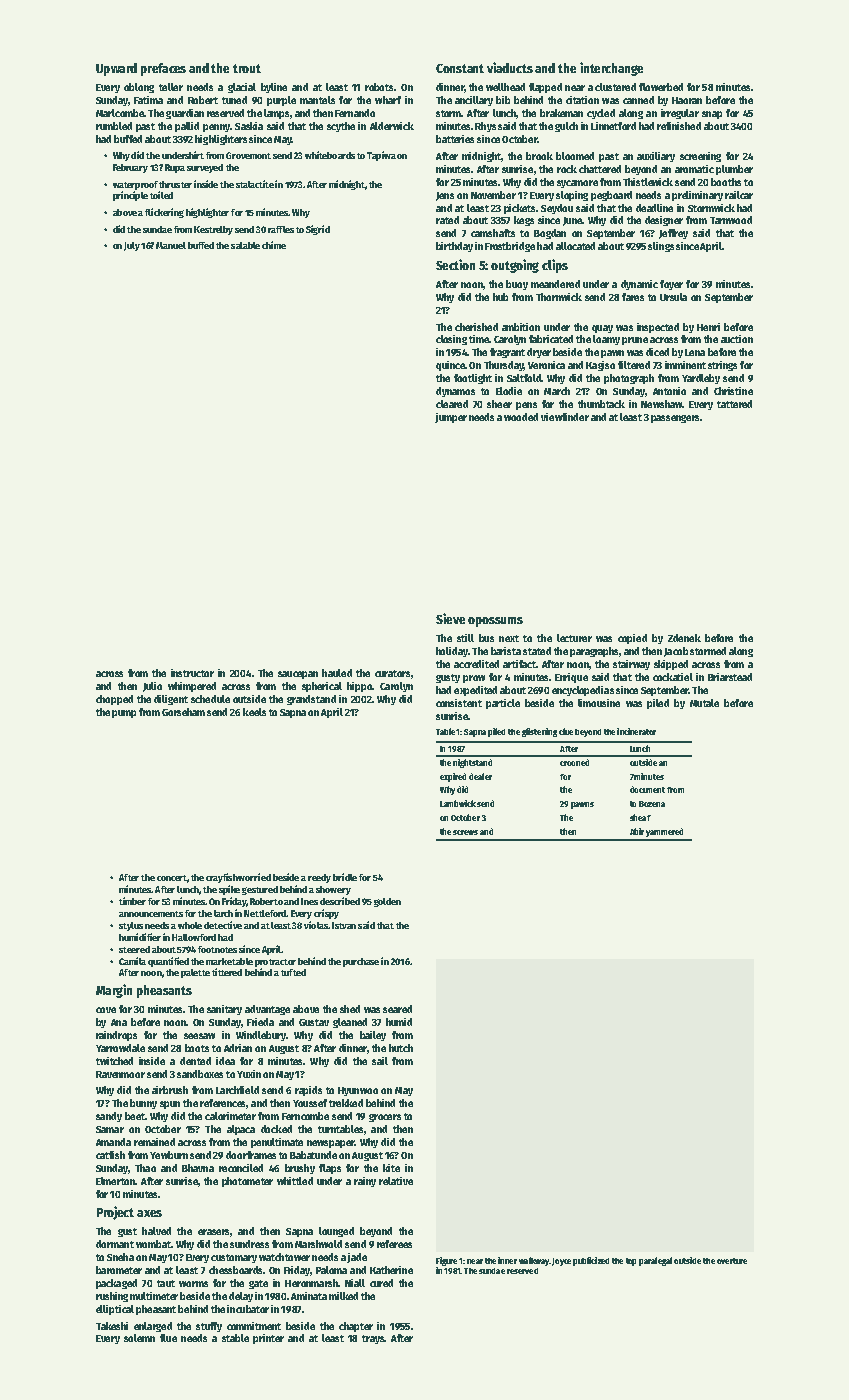 This screenshot has height=1400, width=849. I want to click on prefaces, so click(163, 69).
